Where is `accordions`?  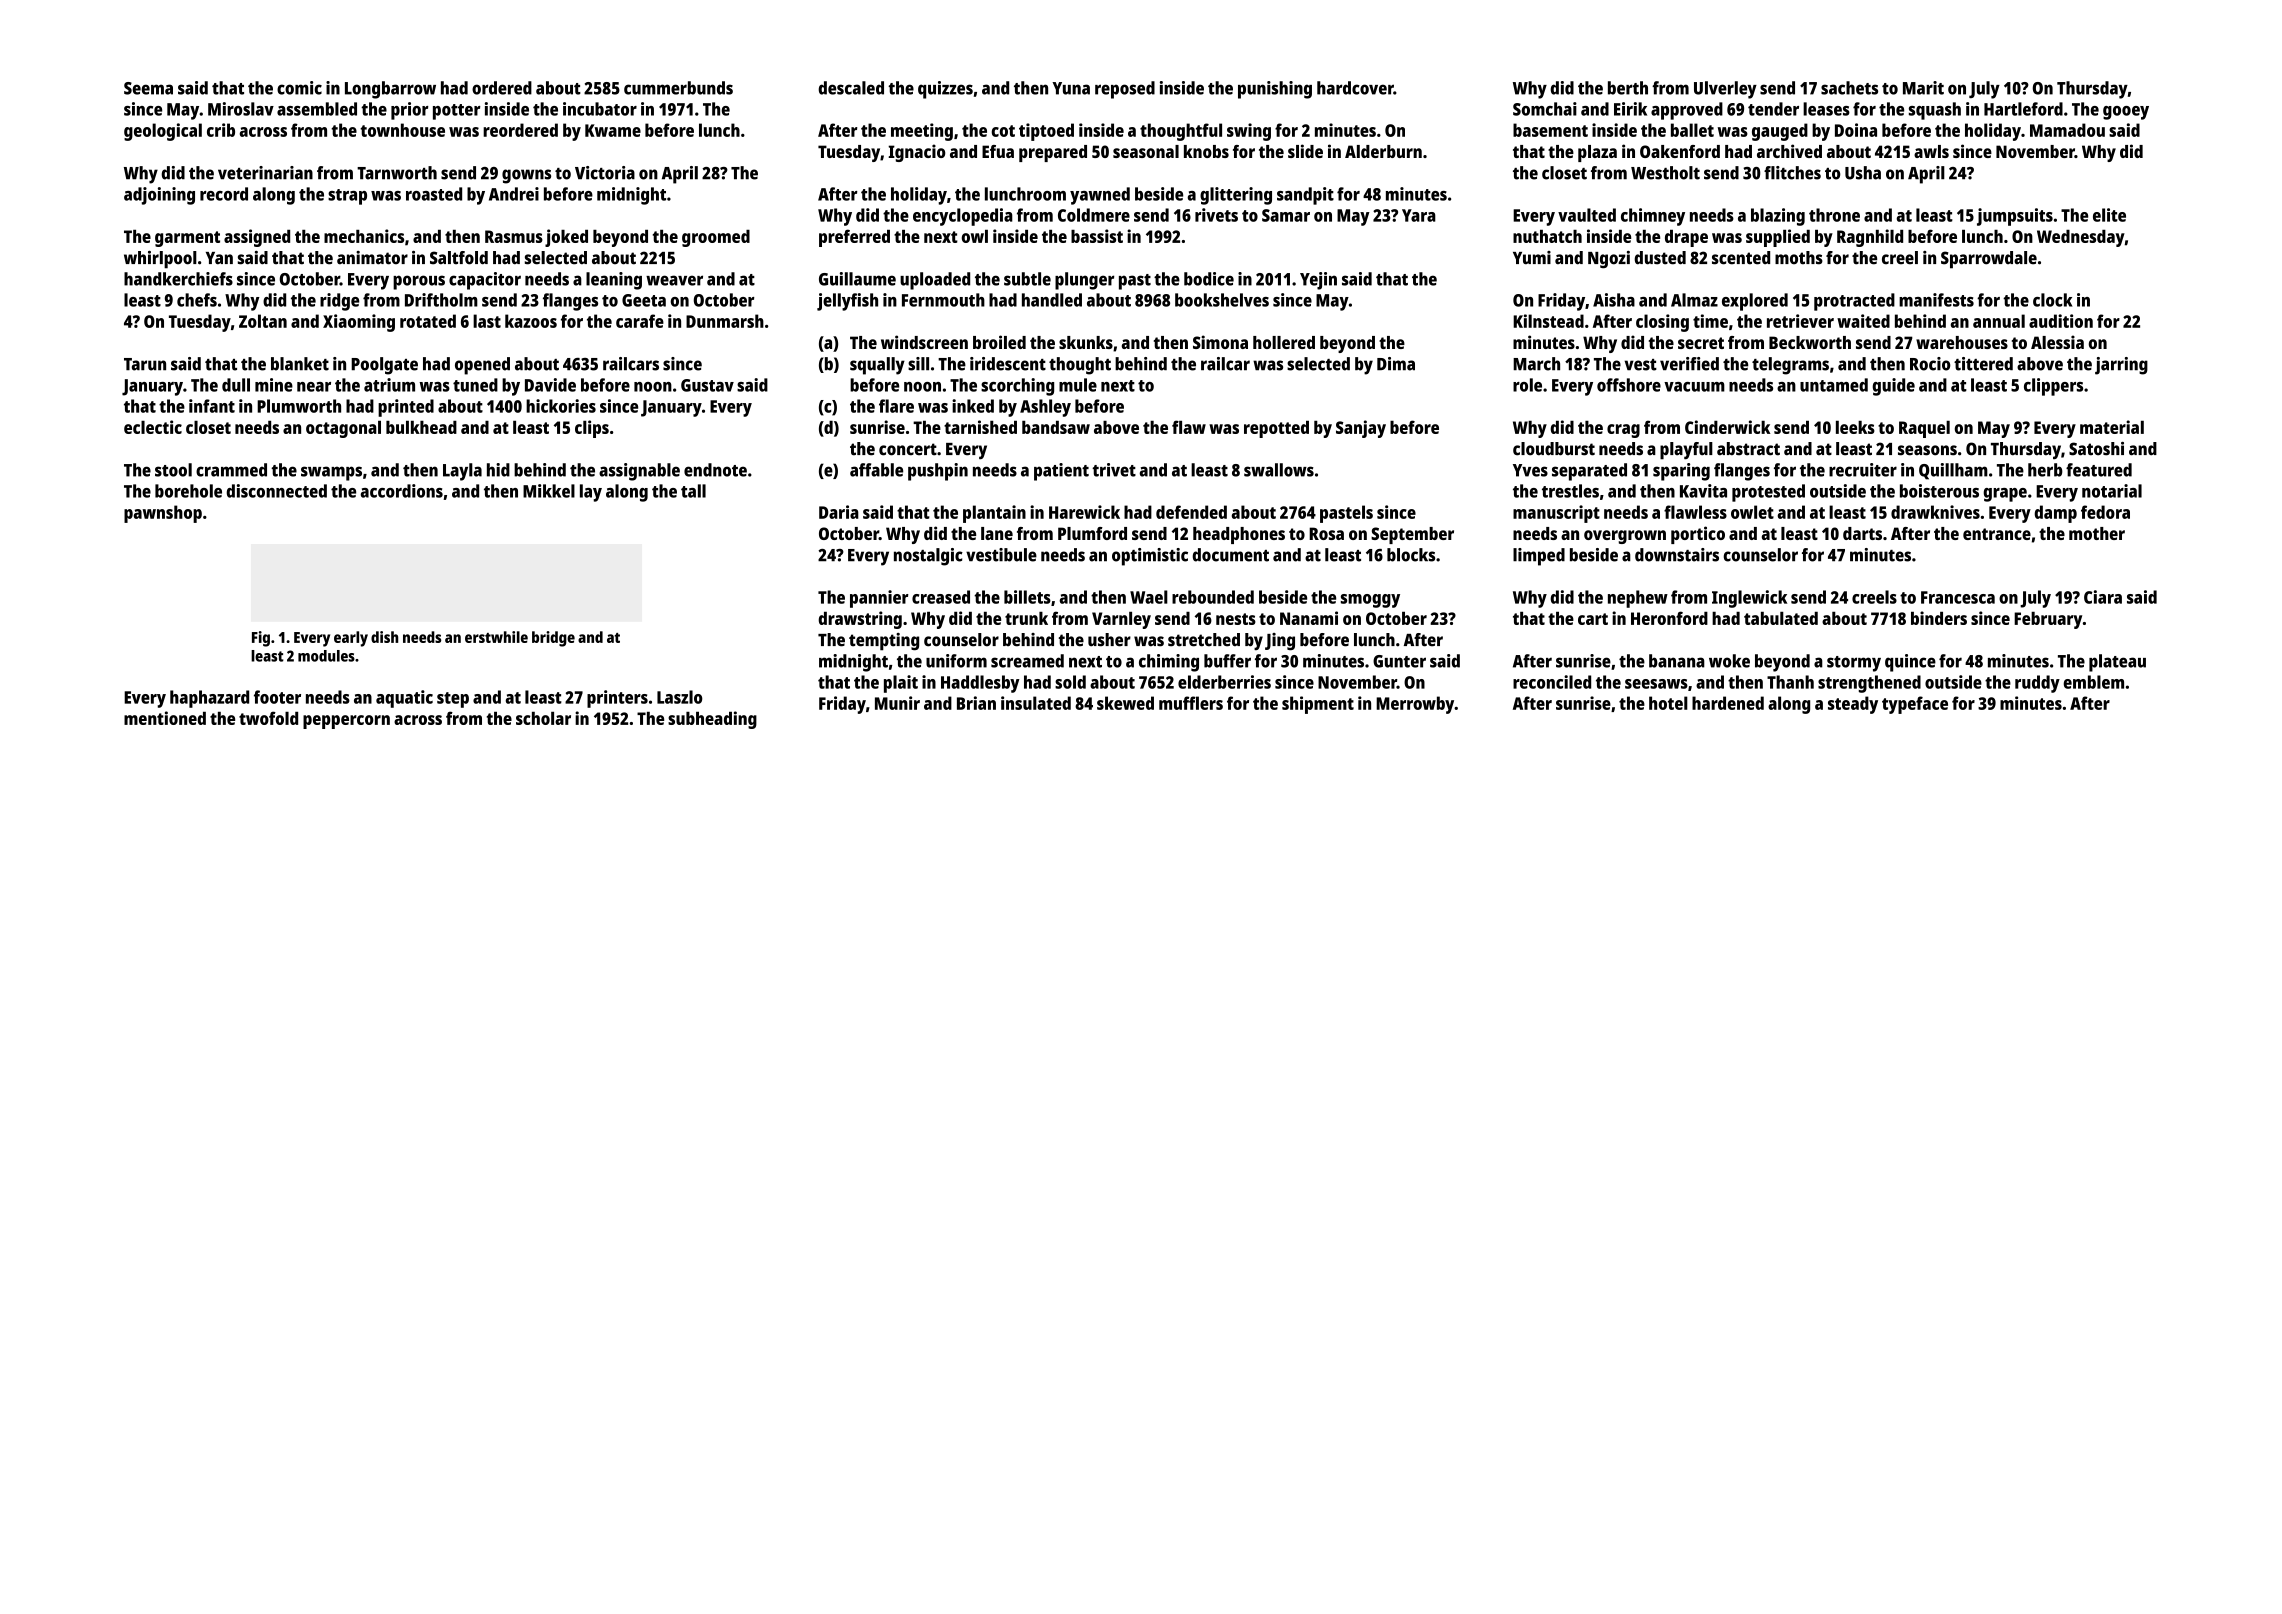
accordions is located at coordinates (402, 491).
